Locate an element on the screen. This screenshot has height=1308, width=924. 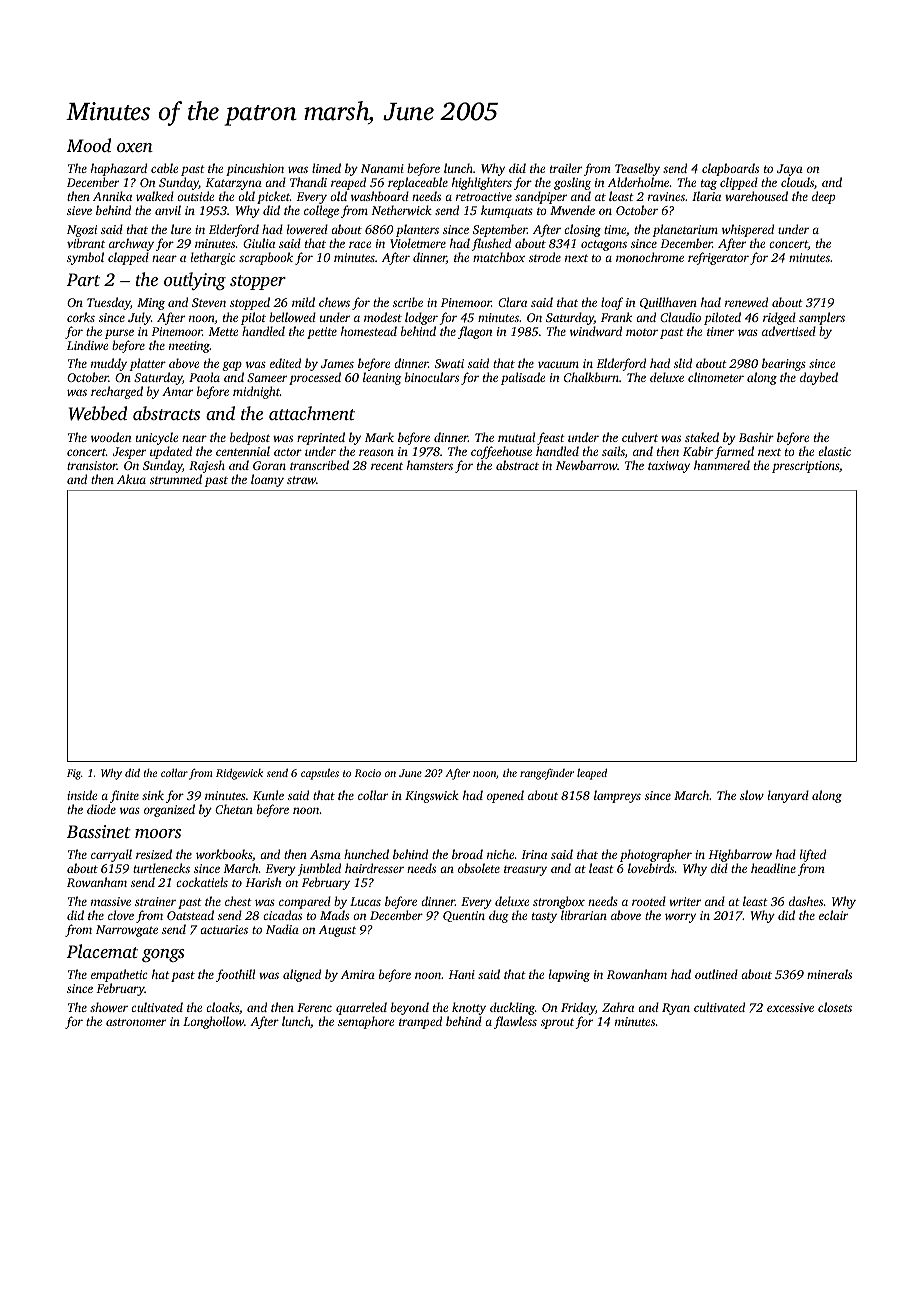
Longhollow is located at coordinates (213, 1022).
